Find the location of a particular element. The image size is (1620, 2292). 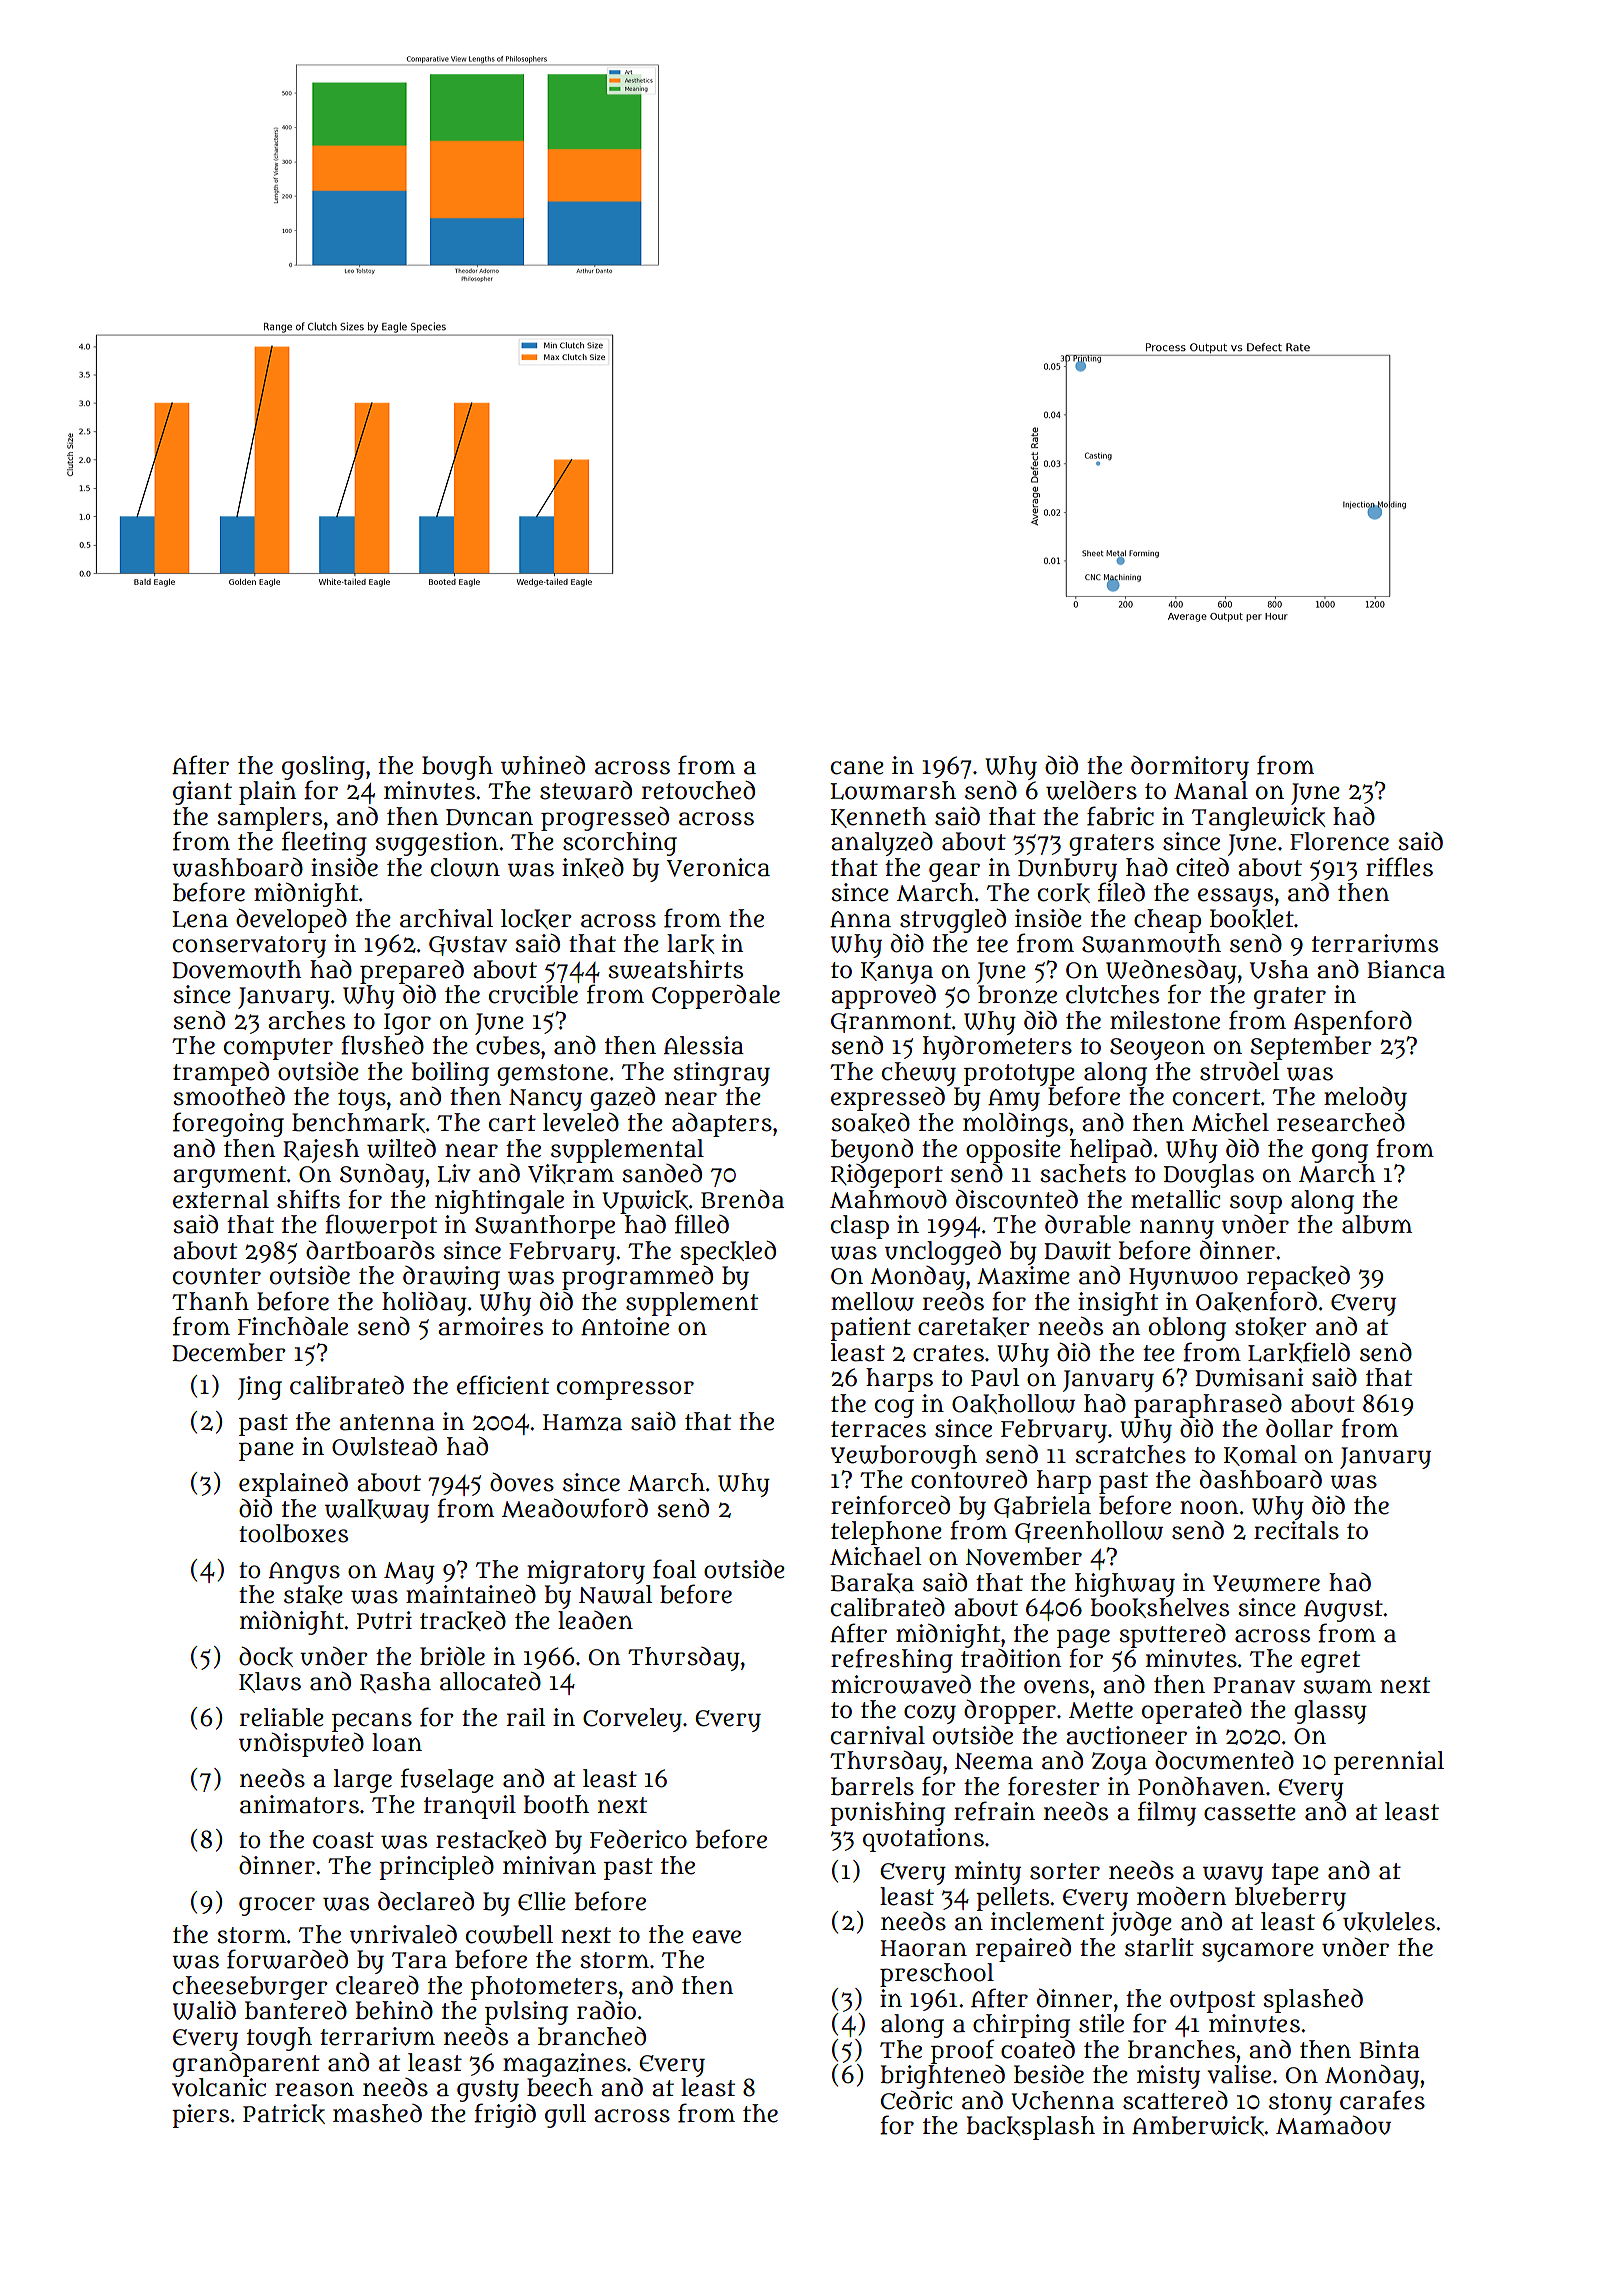

perennial is located at coordinates (1389, 1763).
